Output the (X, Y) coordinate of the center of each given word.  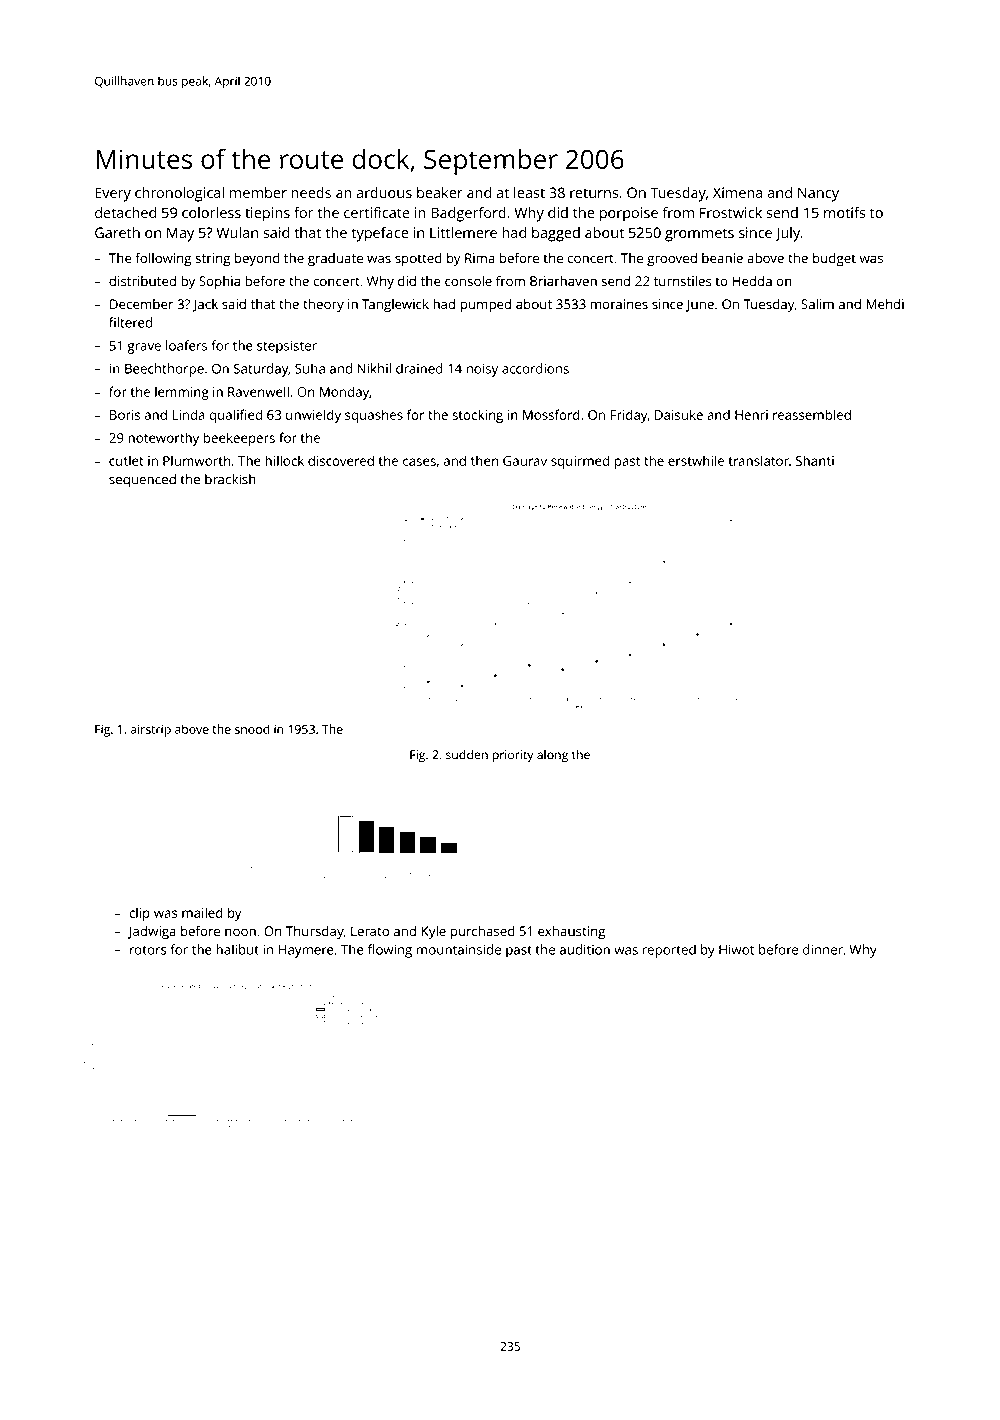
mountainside (459, 949)
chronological (179, 194)
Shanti (815, 460)
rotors (148, 950)
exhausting (571, 933)
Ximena (737, 192)
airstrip (151, 730)
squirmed (580, 462)
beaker (440, 192)
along (552, 756)
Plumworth (196, 460)
